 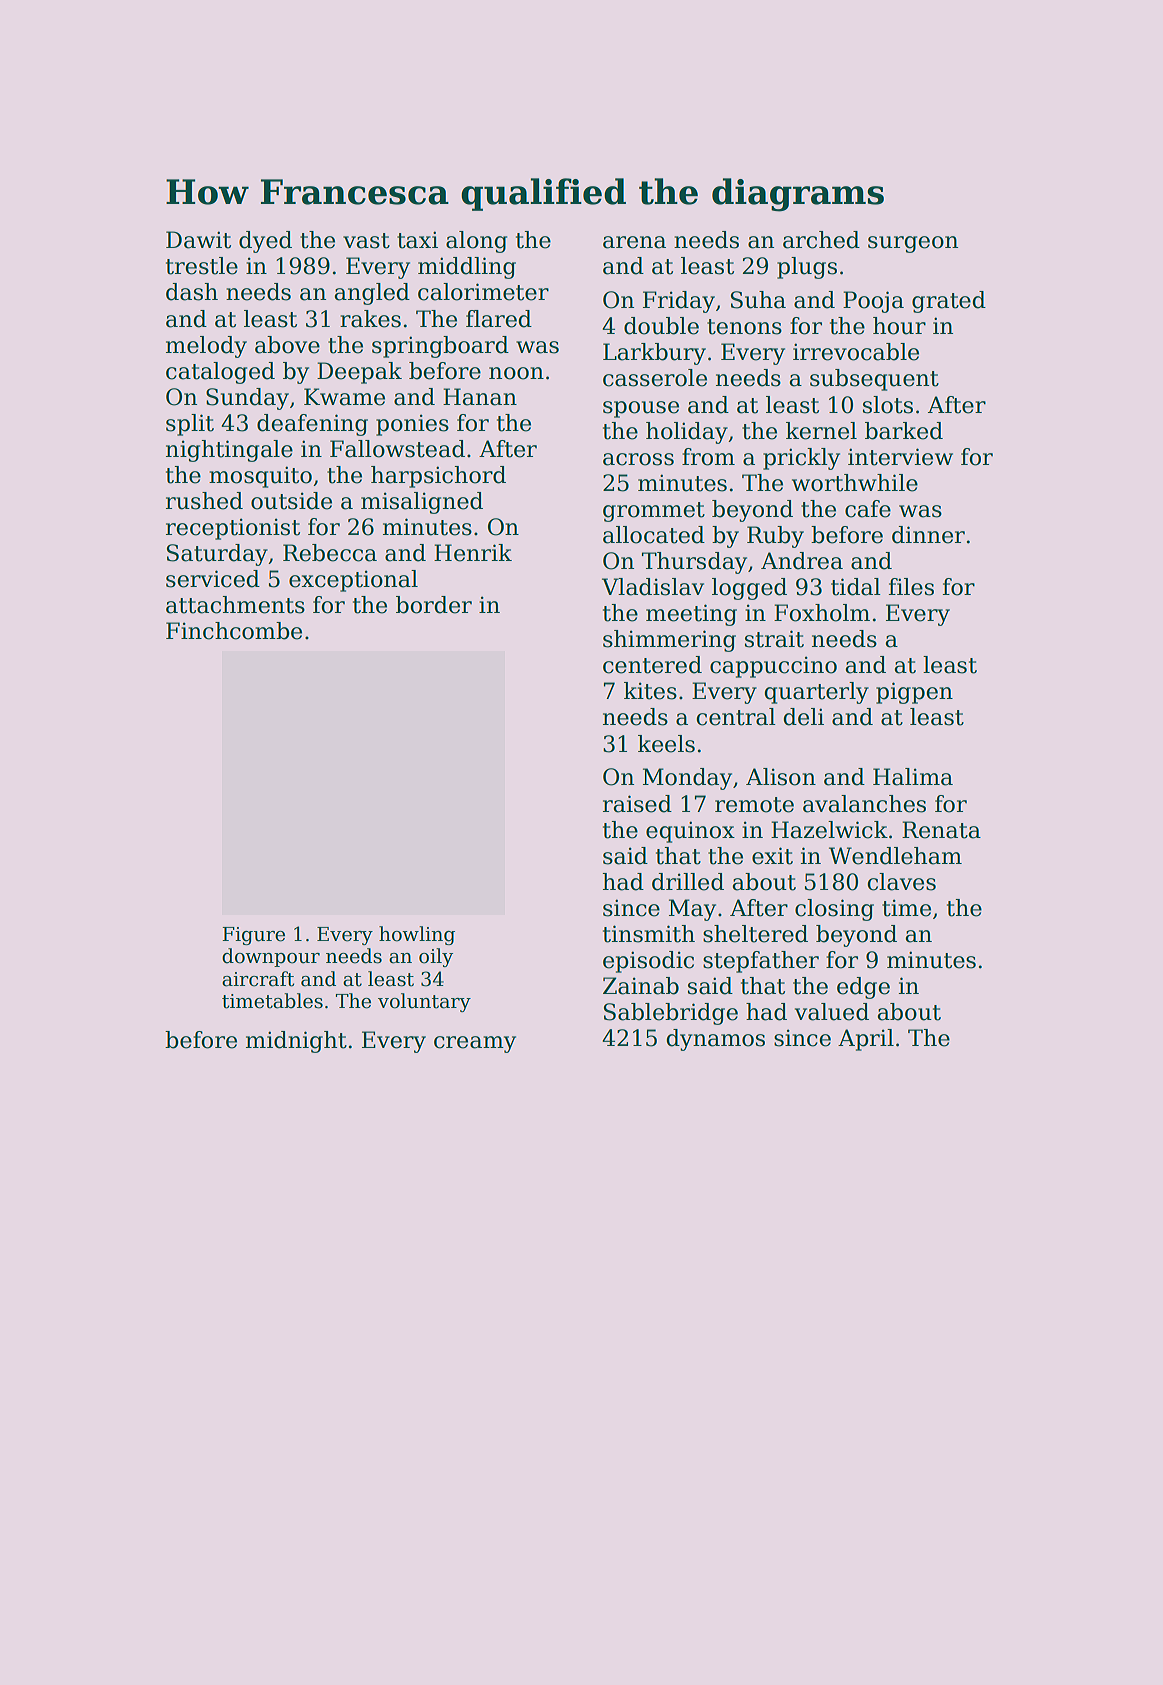 I want to click on arched, so click(x=821, y=240).
